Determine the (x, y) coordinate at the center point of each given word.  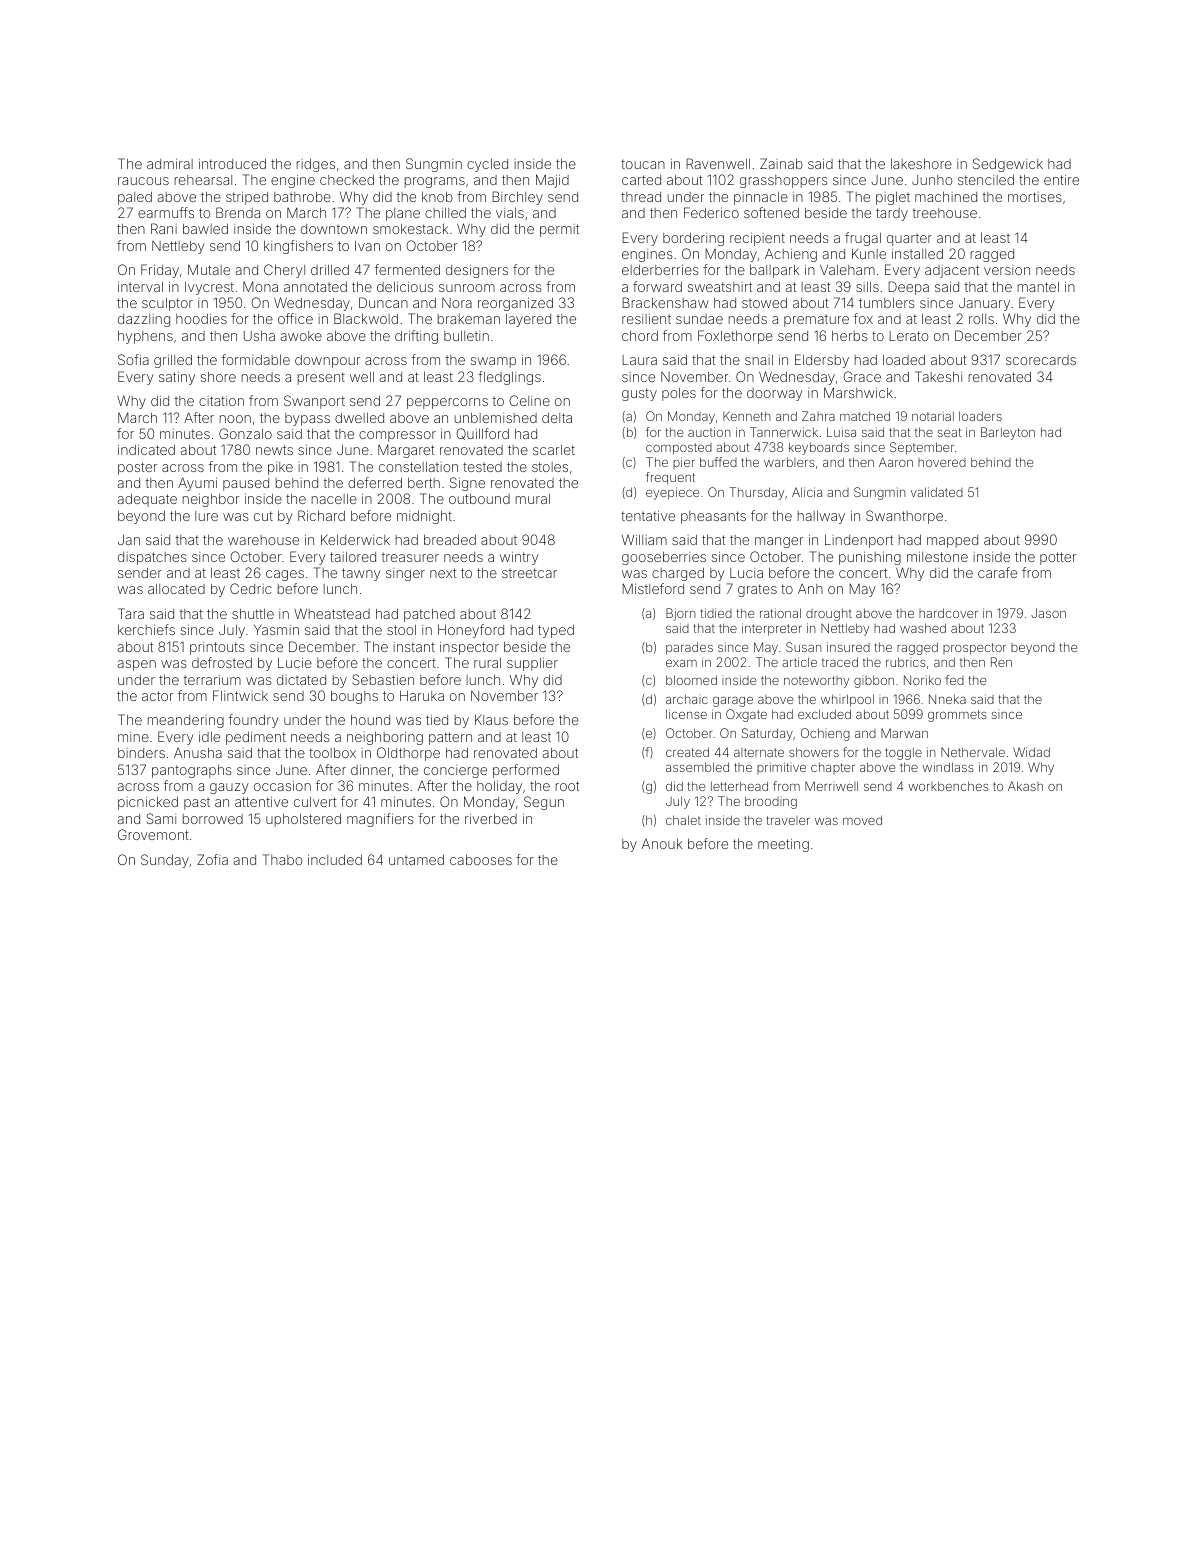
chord (640, 336)
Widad (1031, 752)
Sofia (133, 359)
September (922, 448)
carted (641, 180)
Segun (544, 803)
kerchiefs (146, 629)
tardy (892, 214)
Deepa (908, 288)
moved (862, 820)
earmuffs (166, 212)
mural (533, 499)
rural (487, 663)
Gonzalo (245, 433)
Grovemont (153, 834)
